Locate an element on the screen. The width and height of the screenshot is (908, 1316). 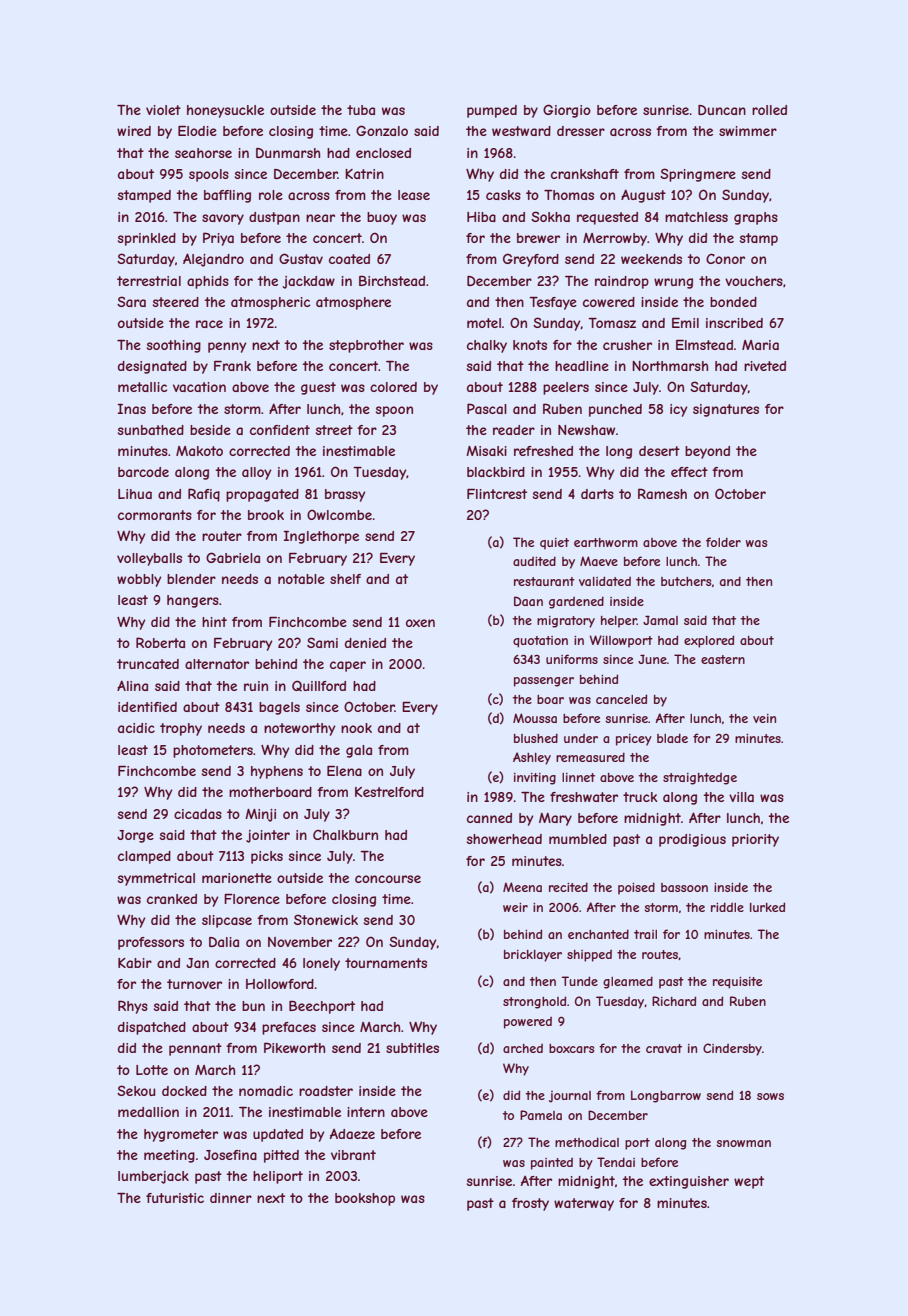
futuristic is located at coordinates (175, 1198).
